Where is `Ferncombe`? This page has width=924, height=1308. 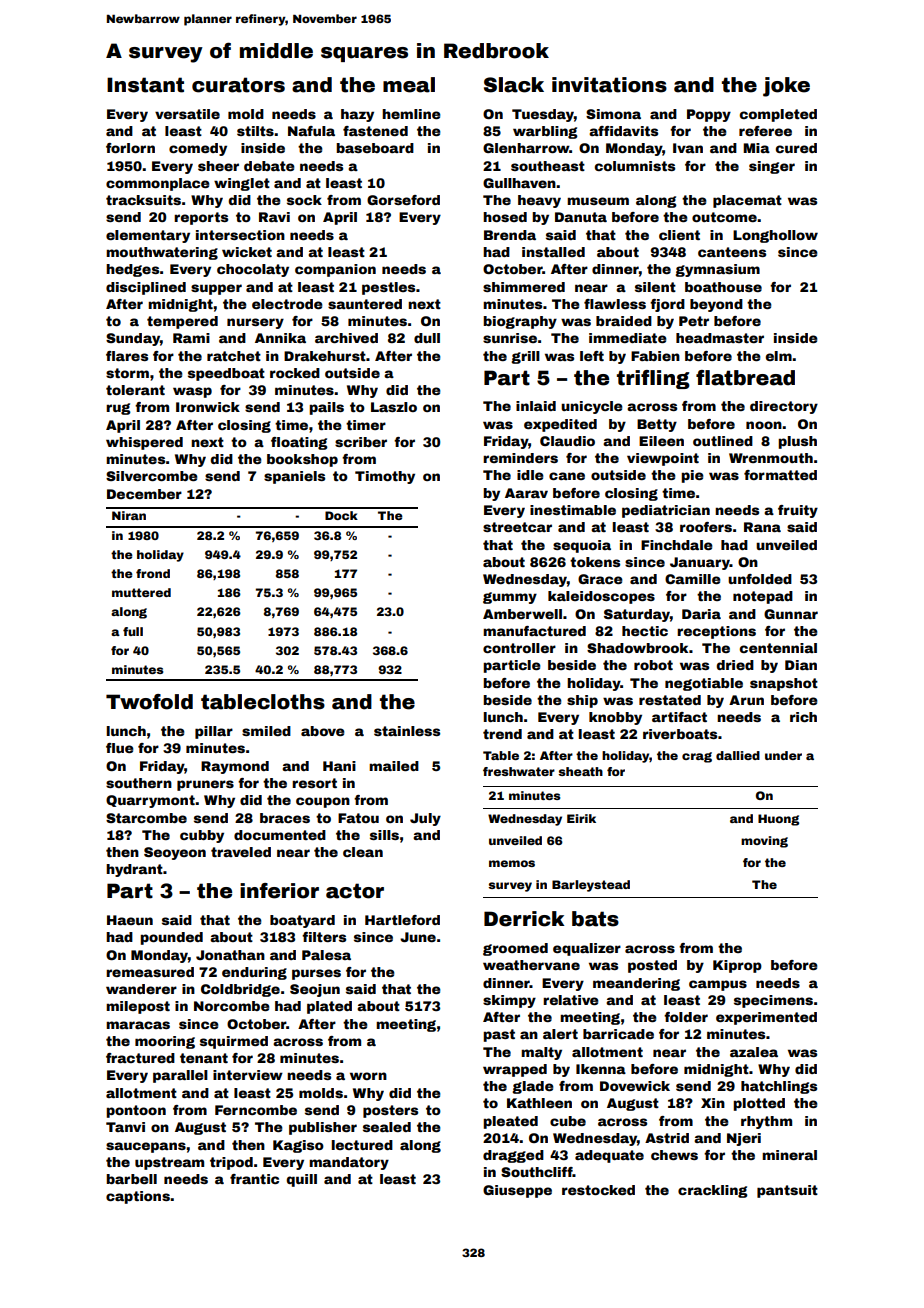
Ferncombe is located at coordinates (256, 1110).
